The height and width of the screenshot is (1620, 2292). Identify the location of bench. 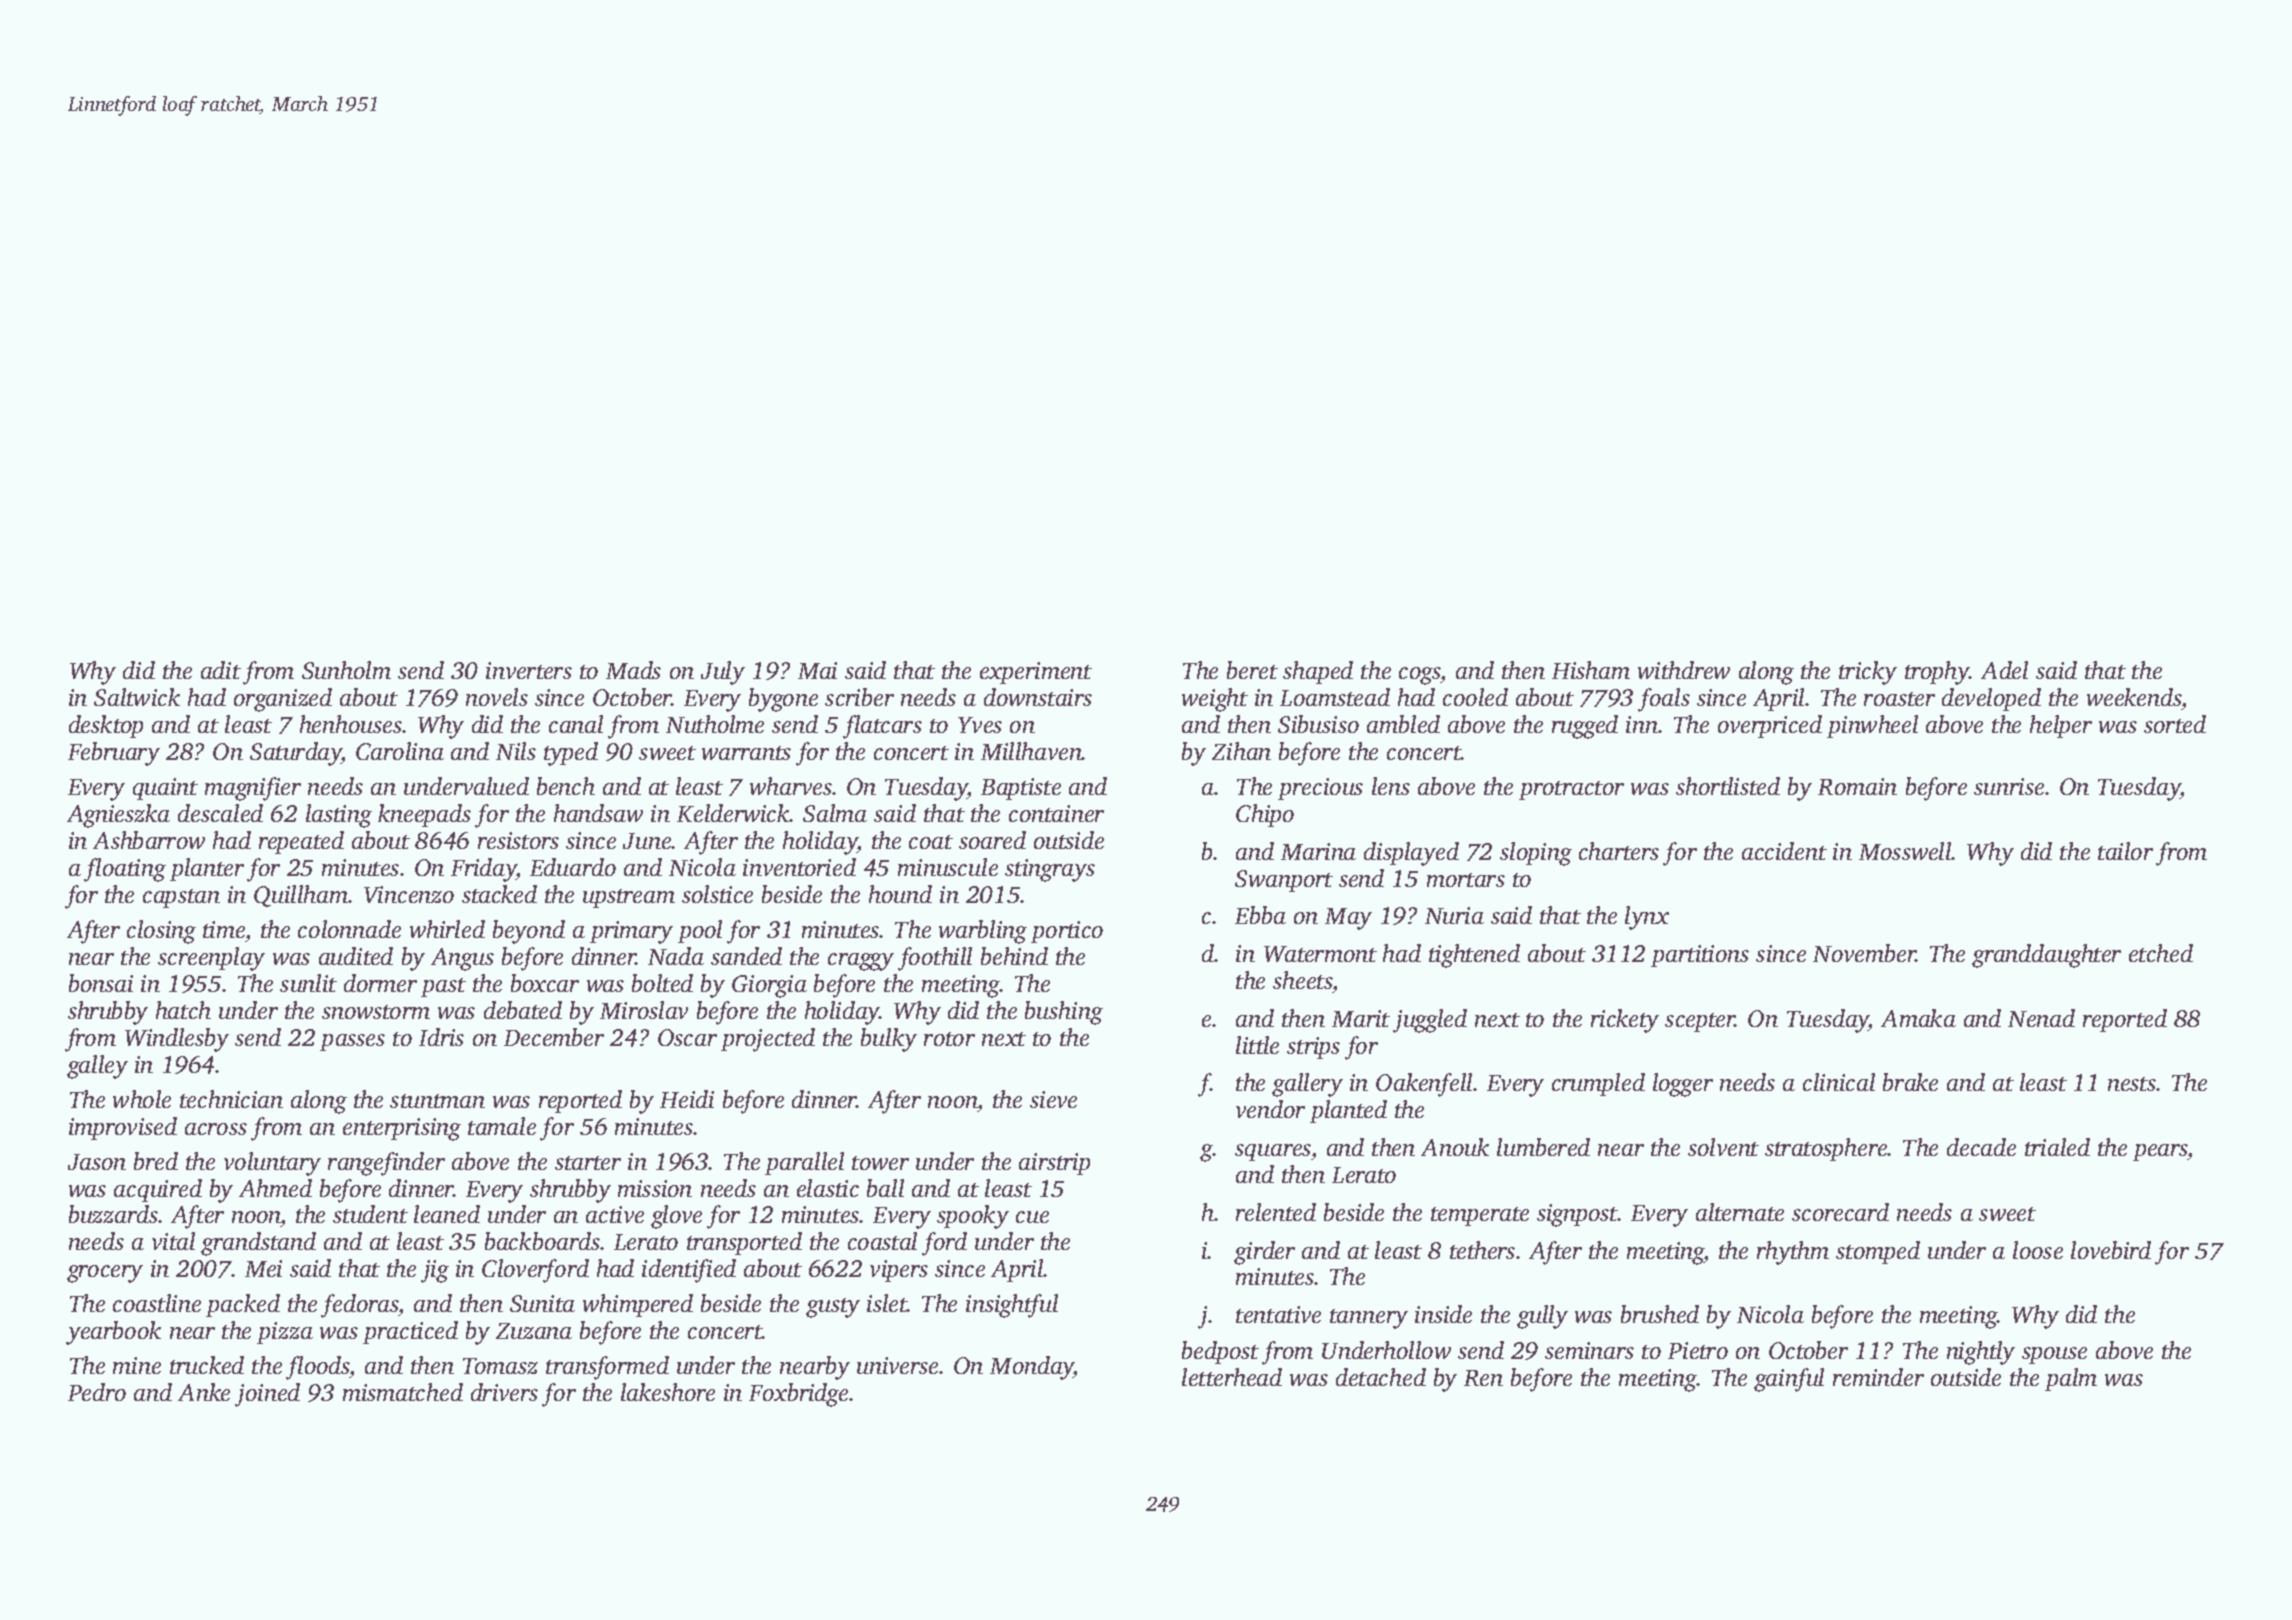
(566, 786).
